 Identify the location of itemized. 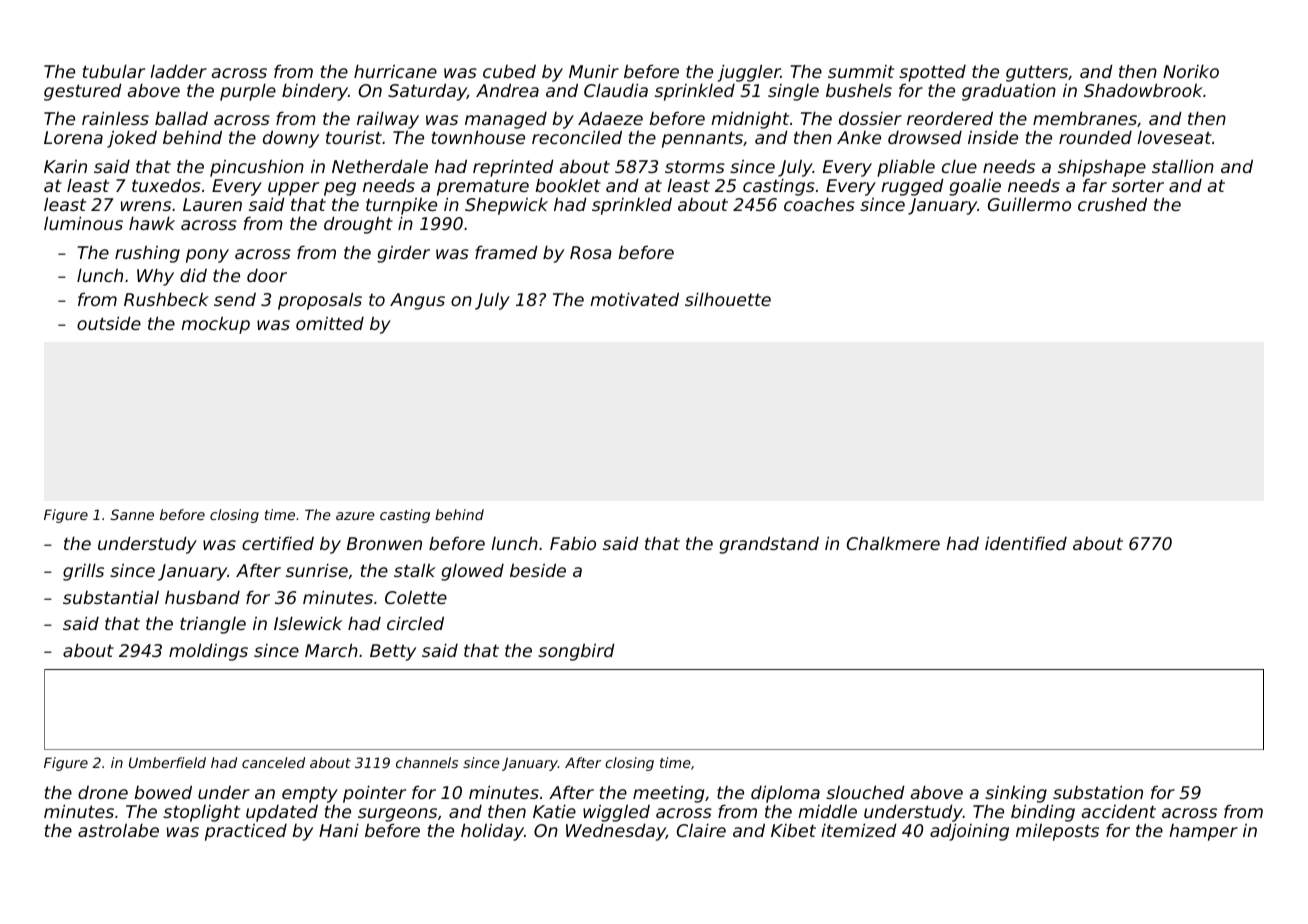
(859, 830).
